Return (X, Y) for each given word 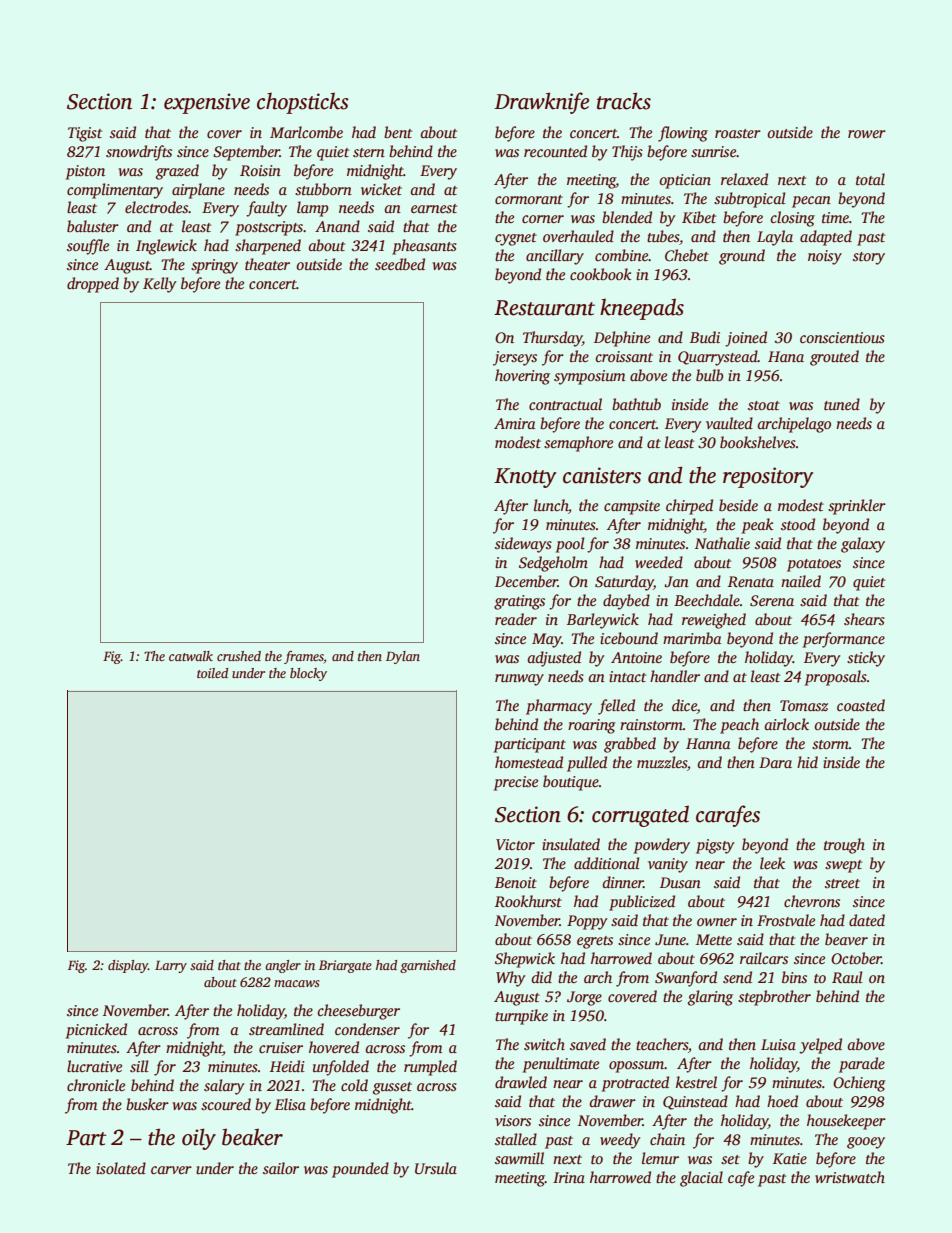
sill (139, 1066)
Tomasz (804, 705)
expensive (207, 103)
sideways (523, 545)
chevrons (812, 901)
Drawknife (541, 103)
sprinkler (857, 507)
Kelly (160, 285)
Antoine (636, 657)
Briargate (345, 966)
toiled (212, 673)
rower (867, 134)
